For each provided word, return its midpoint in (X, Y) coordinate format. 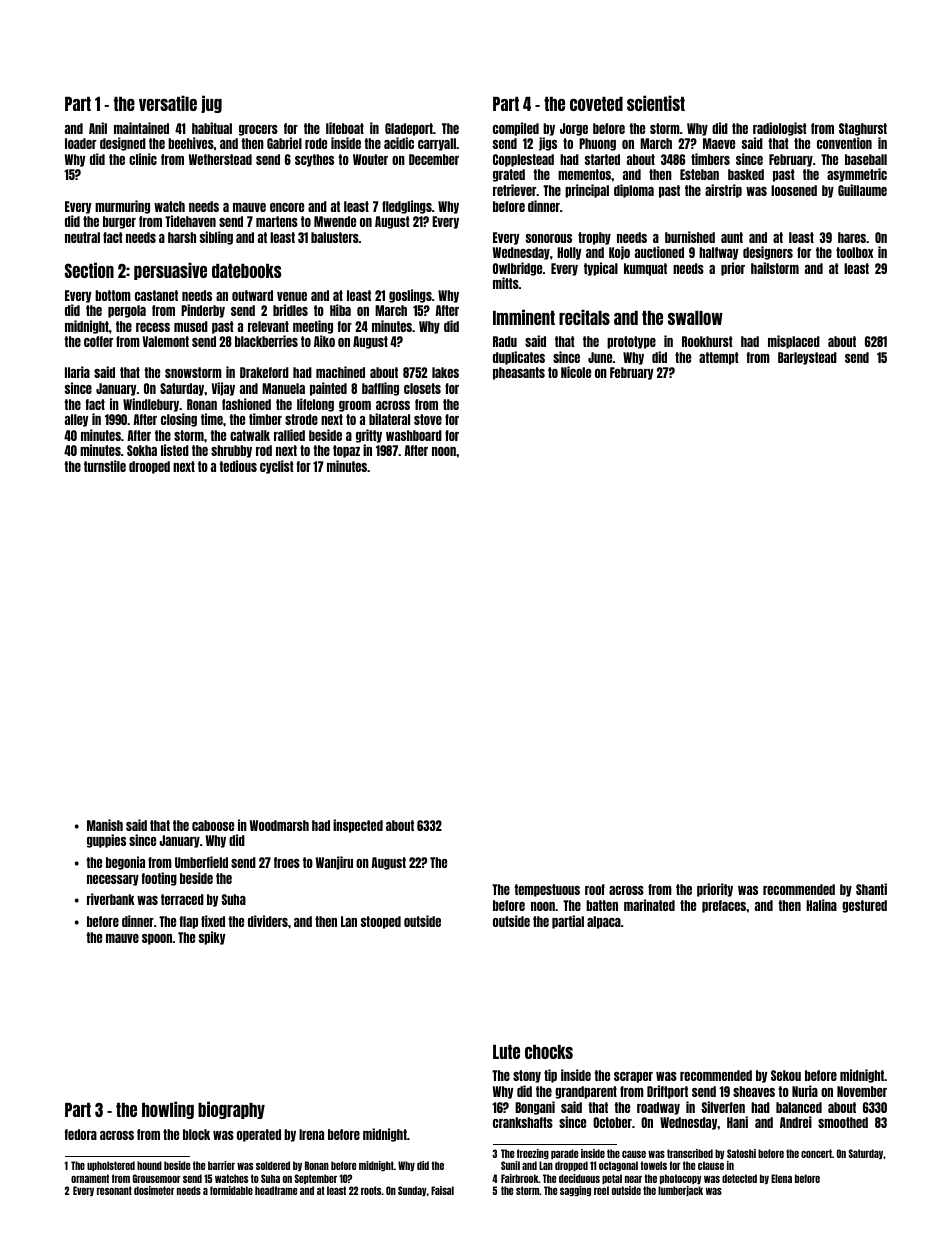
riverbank (111, 899)
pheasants (519, 373)
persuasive (170, 271)
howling (168, 1110)
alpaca (604, 922)
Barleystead (807, 358)
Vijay (223, 389)
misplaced (794, 342)
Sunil (510, 1165)
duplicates (519, 358)
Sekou (786, 1075)
